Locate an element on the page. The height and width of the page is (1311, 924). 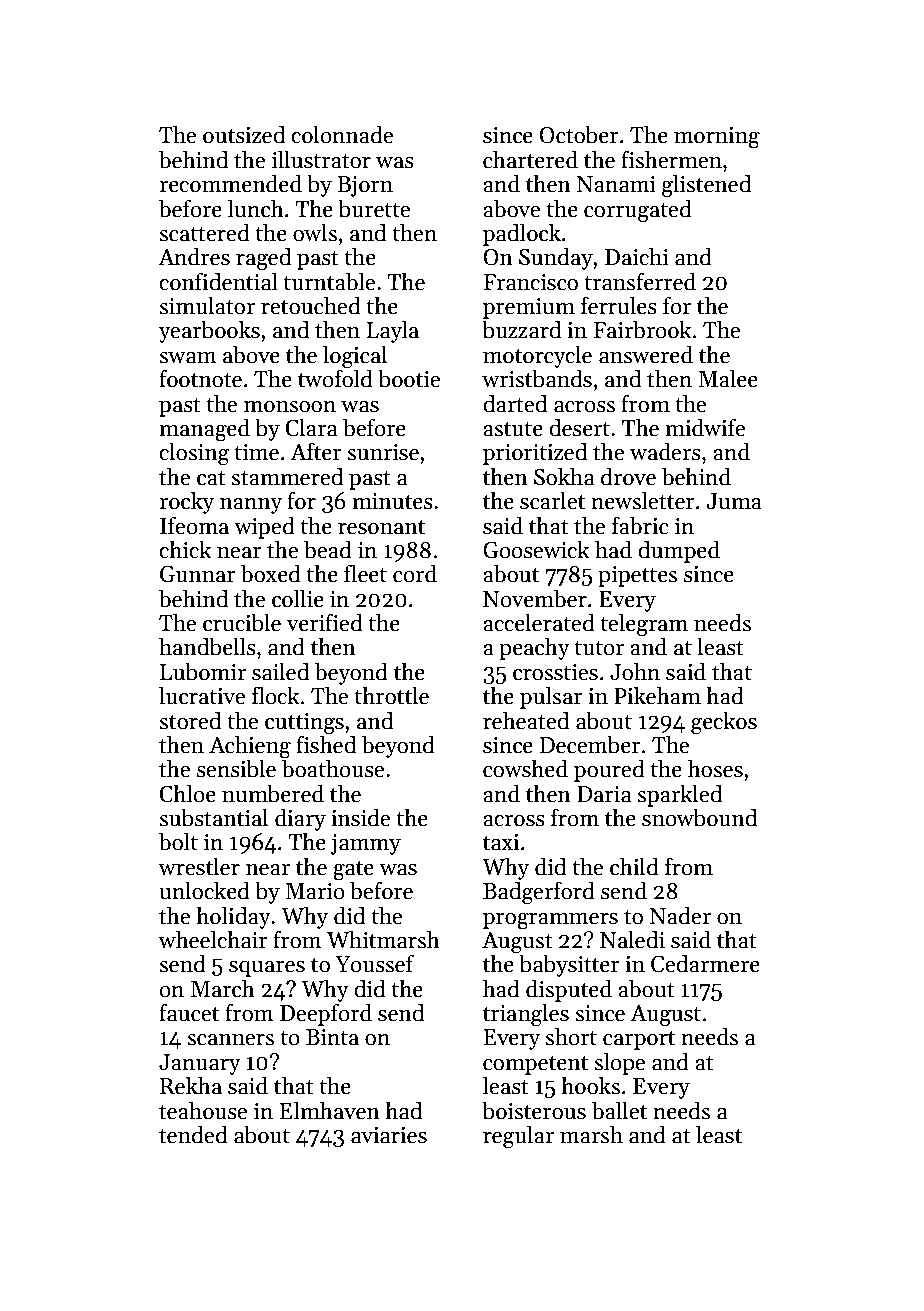
Chloe is located at coordinates (187, 793).
